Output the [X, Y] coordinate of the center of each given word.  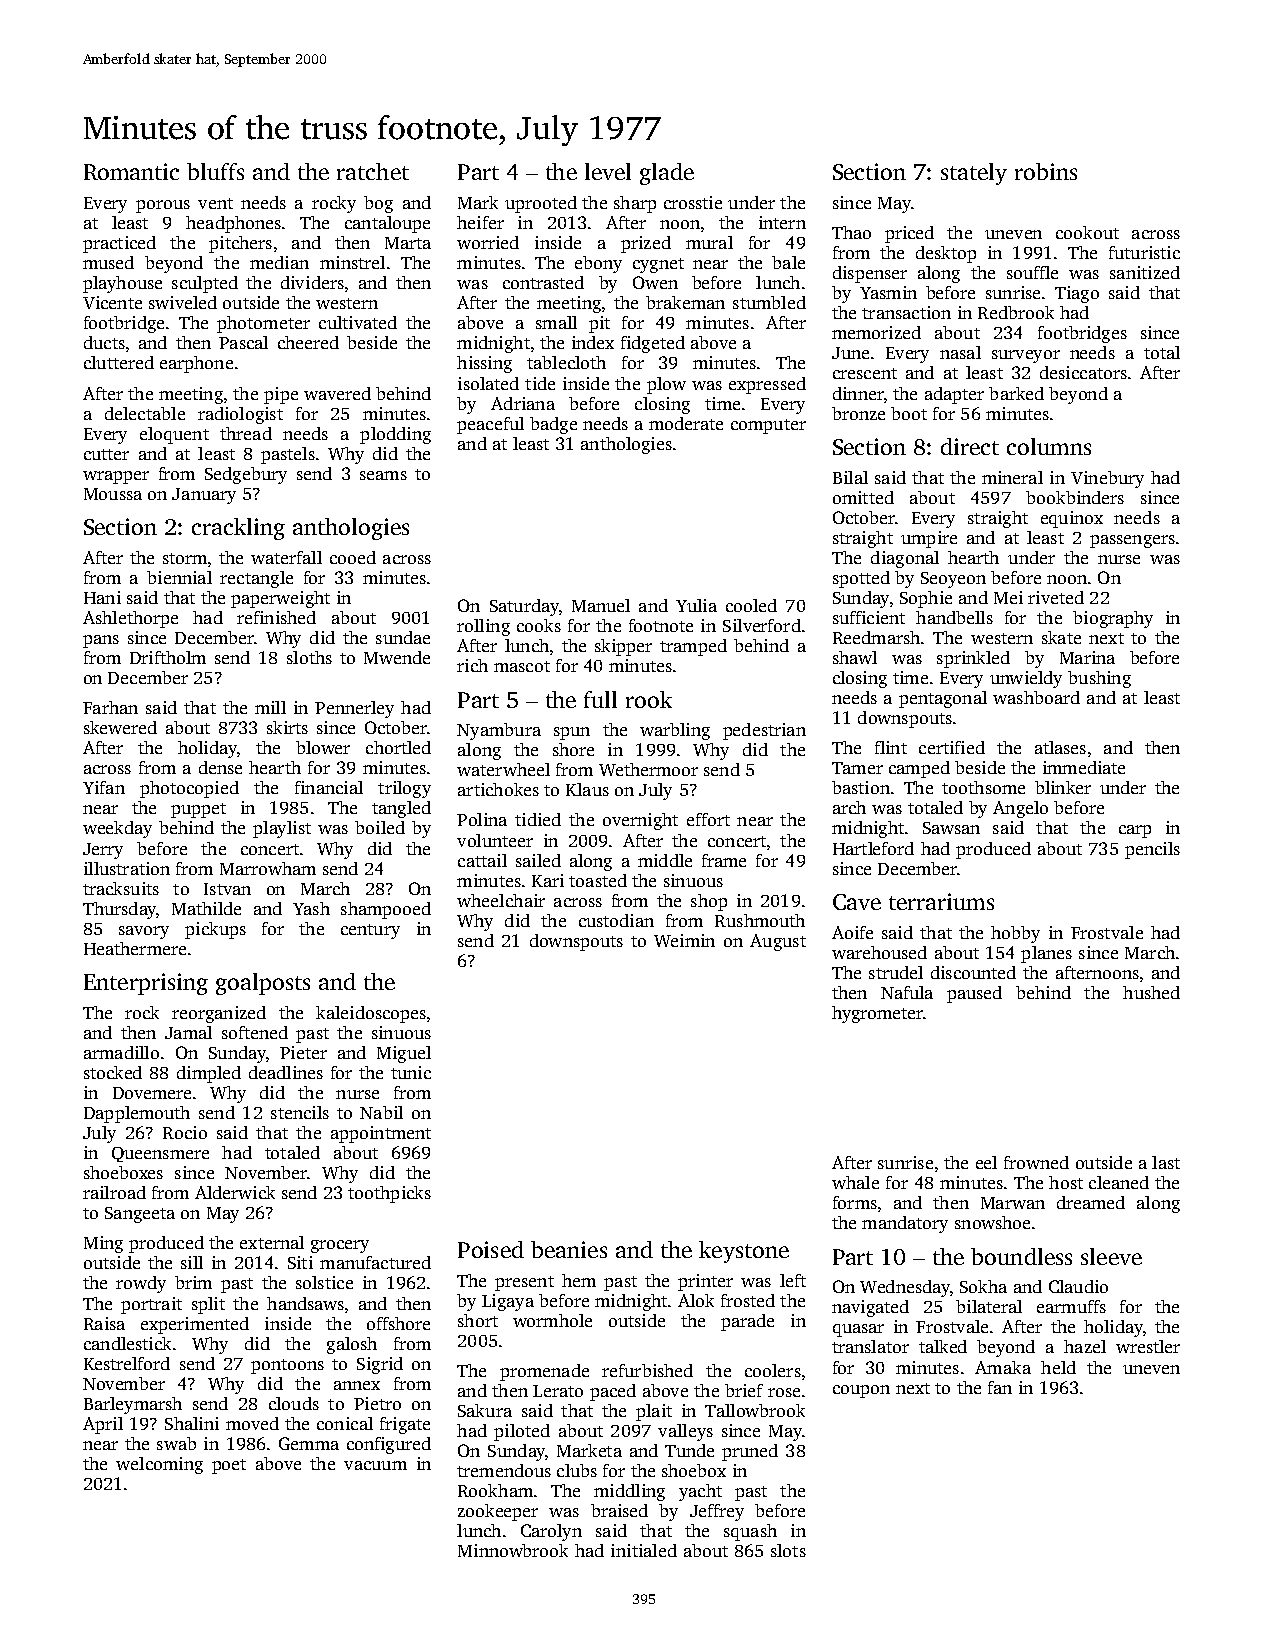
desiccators [1083, 372]
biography [1113, 619]
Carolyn [551, 1532]
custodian [616, 920]
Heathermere [135, 948]
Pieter [303, 1052]
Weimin [684, 940]
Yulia [696, 605]
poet [229, 1466]
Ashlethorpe [130, 619]
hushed [1151, 992]
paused [974, 994]
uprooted [541, 204]
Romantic [131, 171]
